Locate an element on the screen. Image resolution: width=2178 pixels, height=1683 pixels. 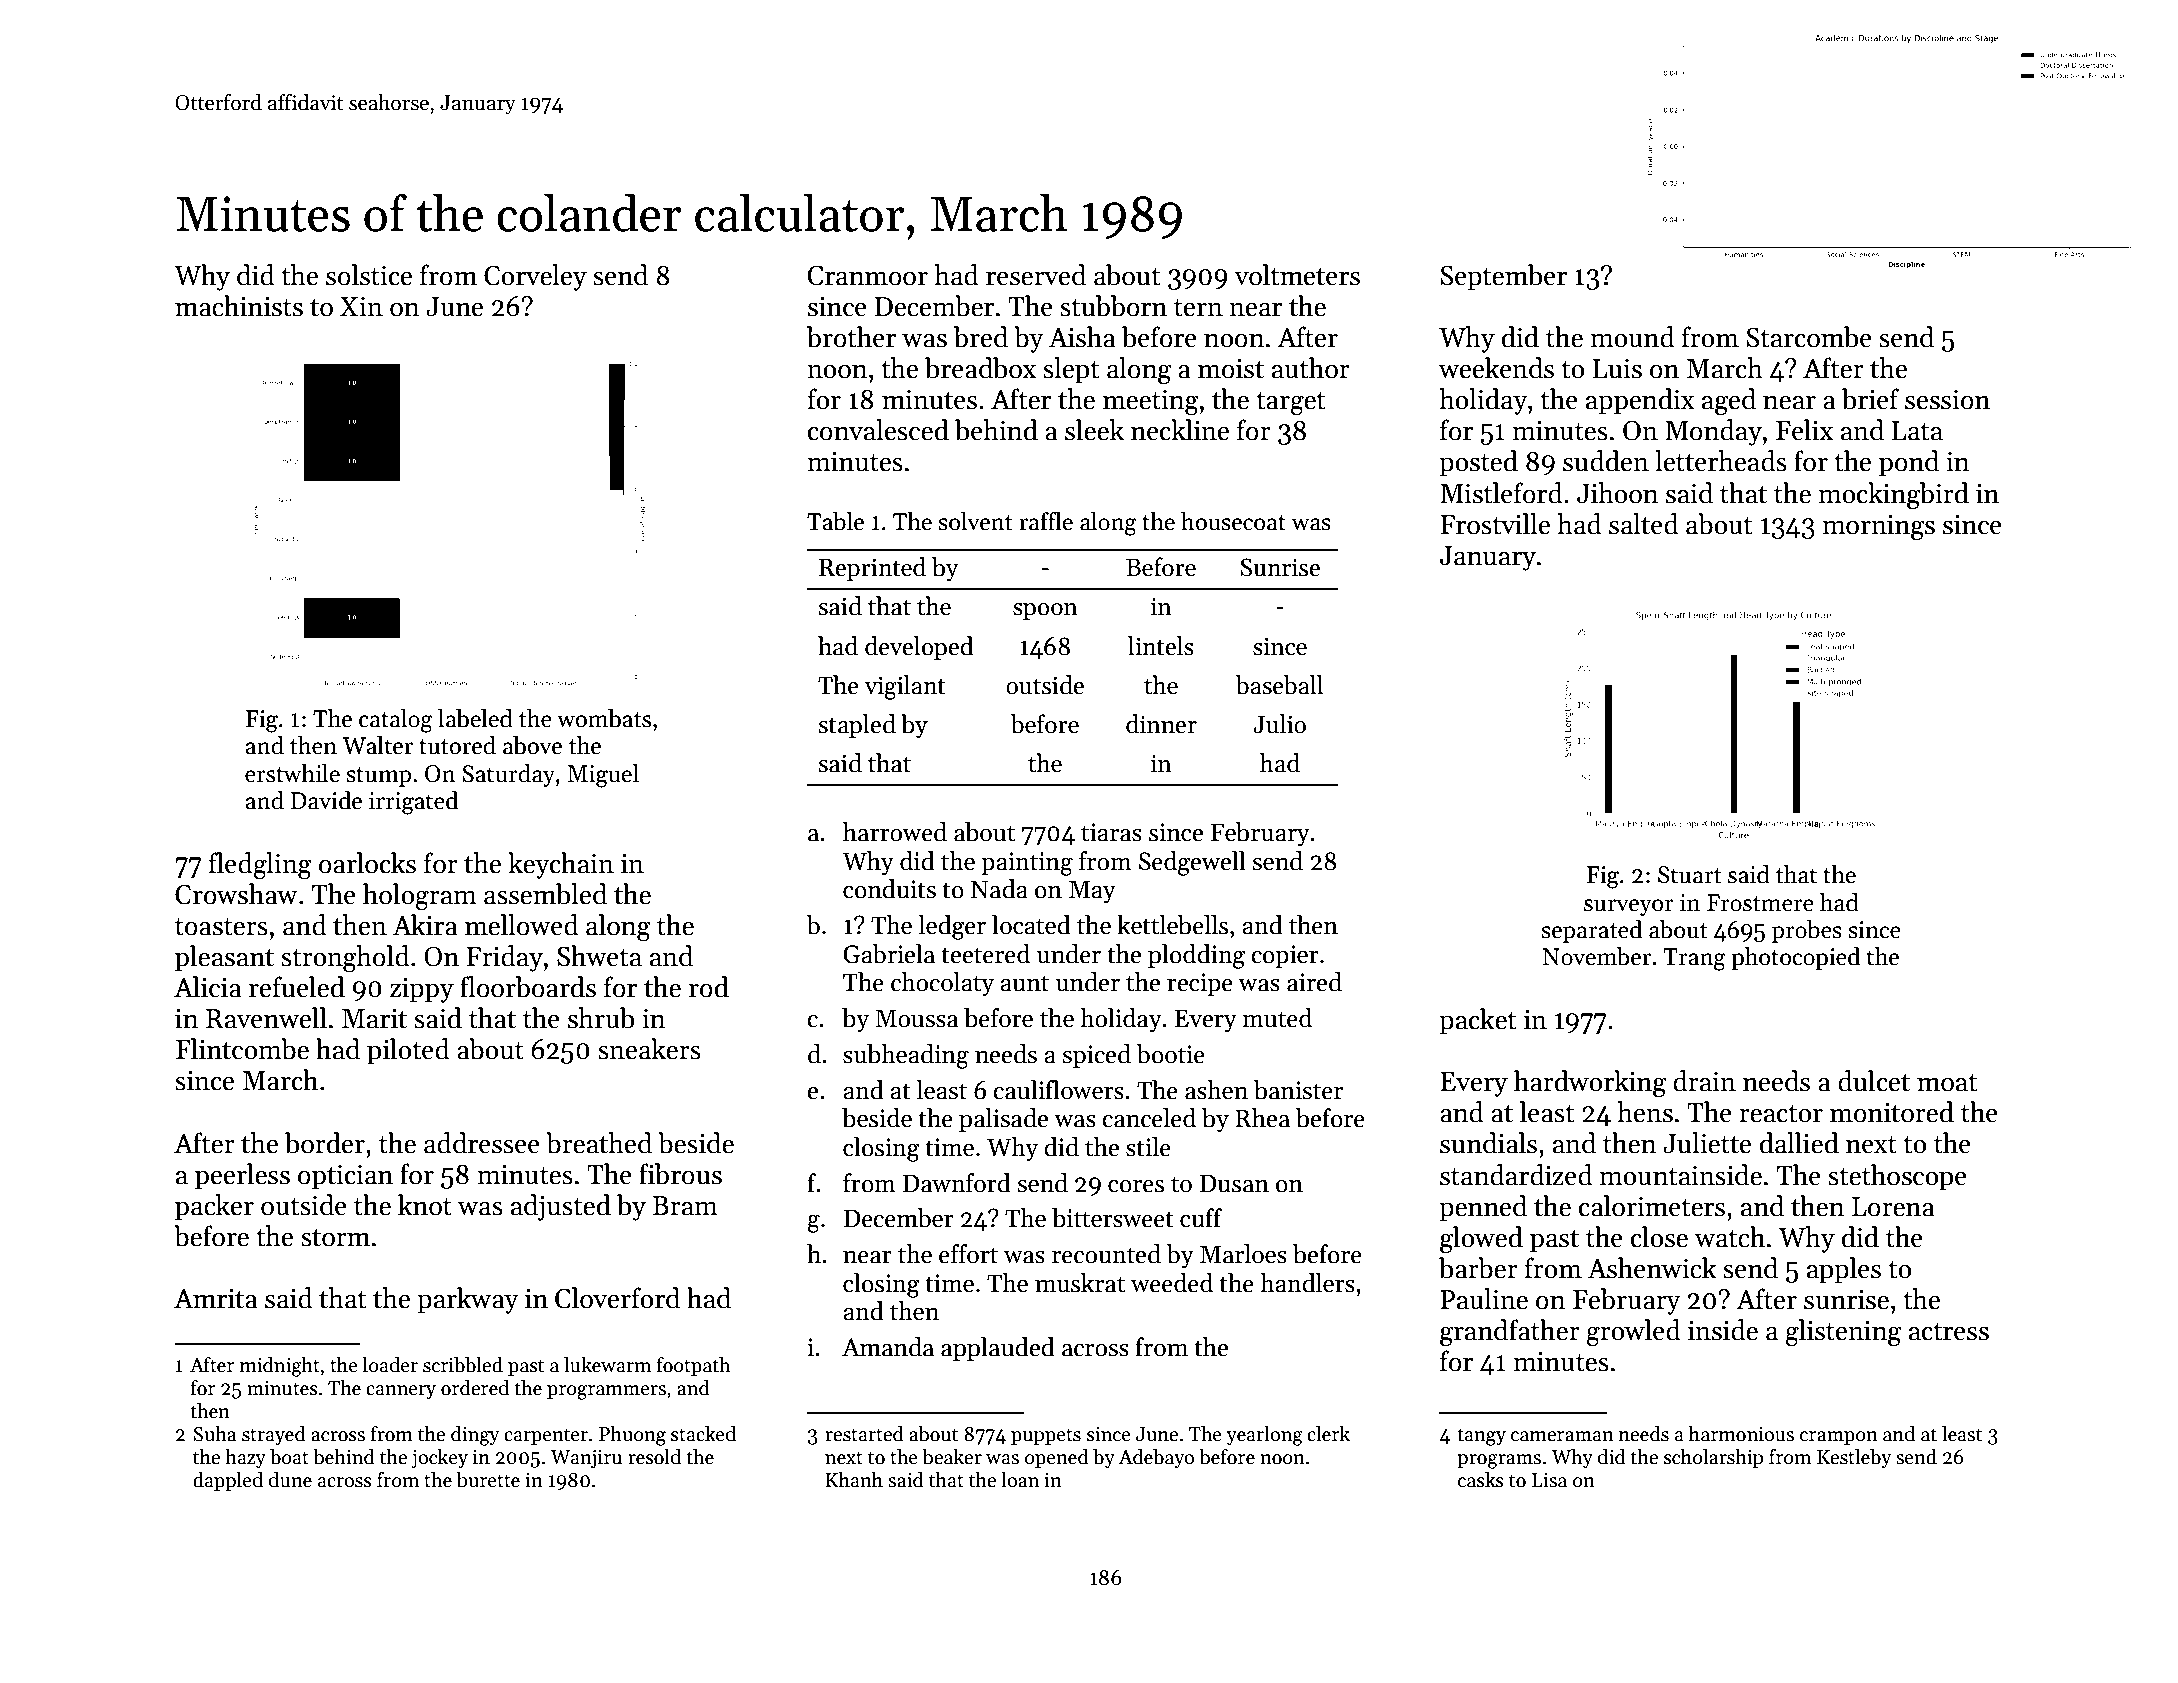
ordered is located at coordinates (475, 1388).
